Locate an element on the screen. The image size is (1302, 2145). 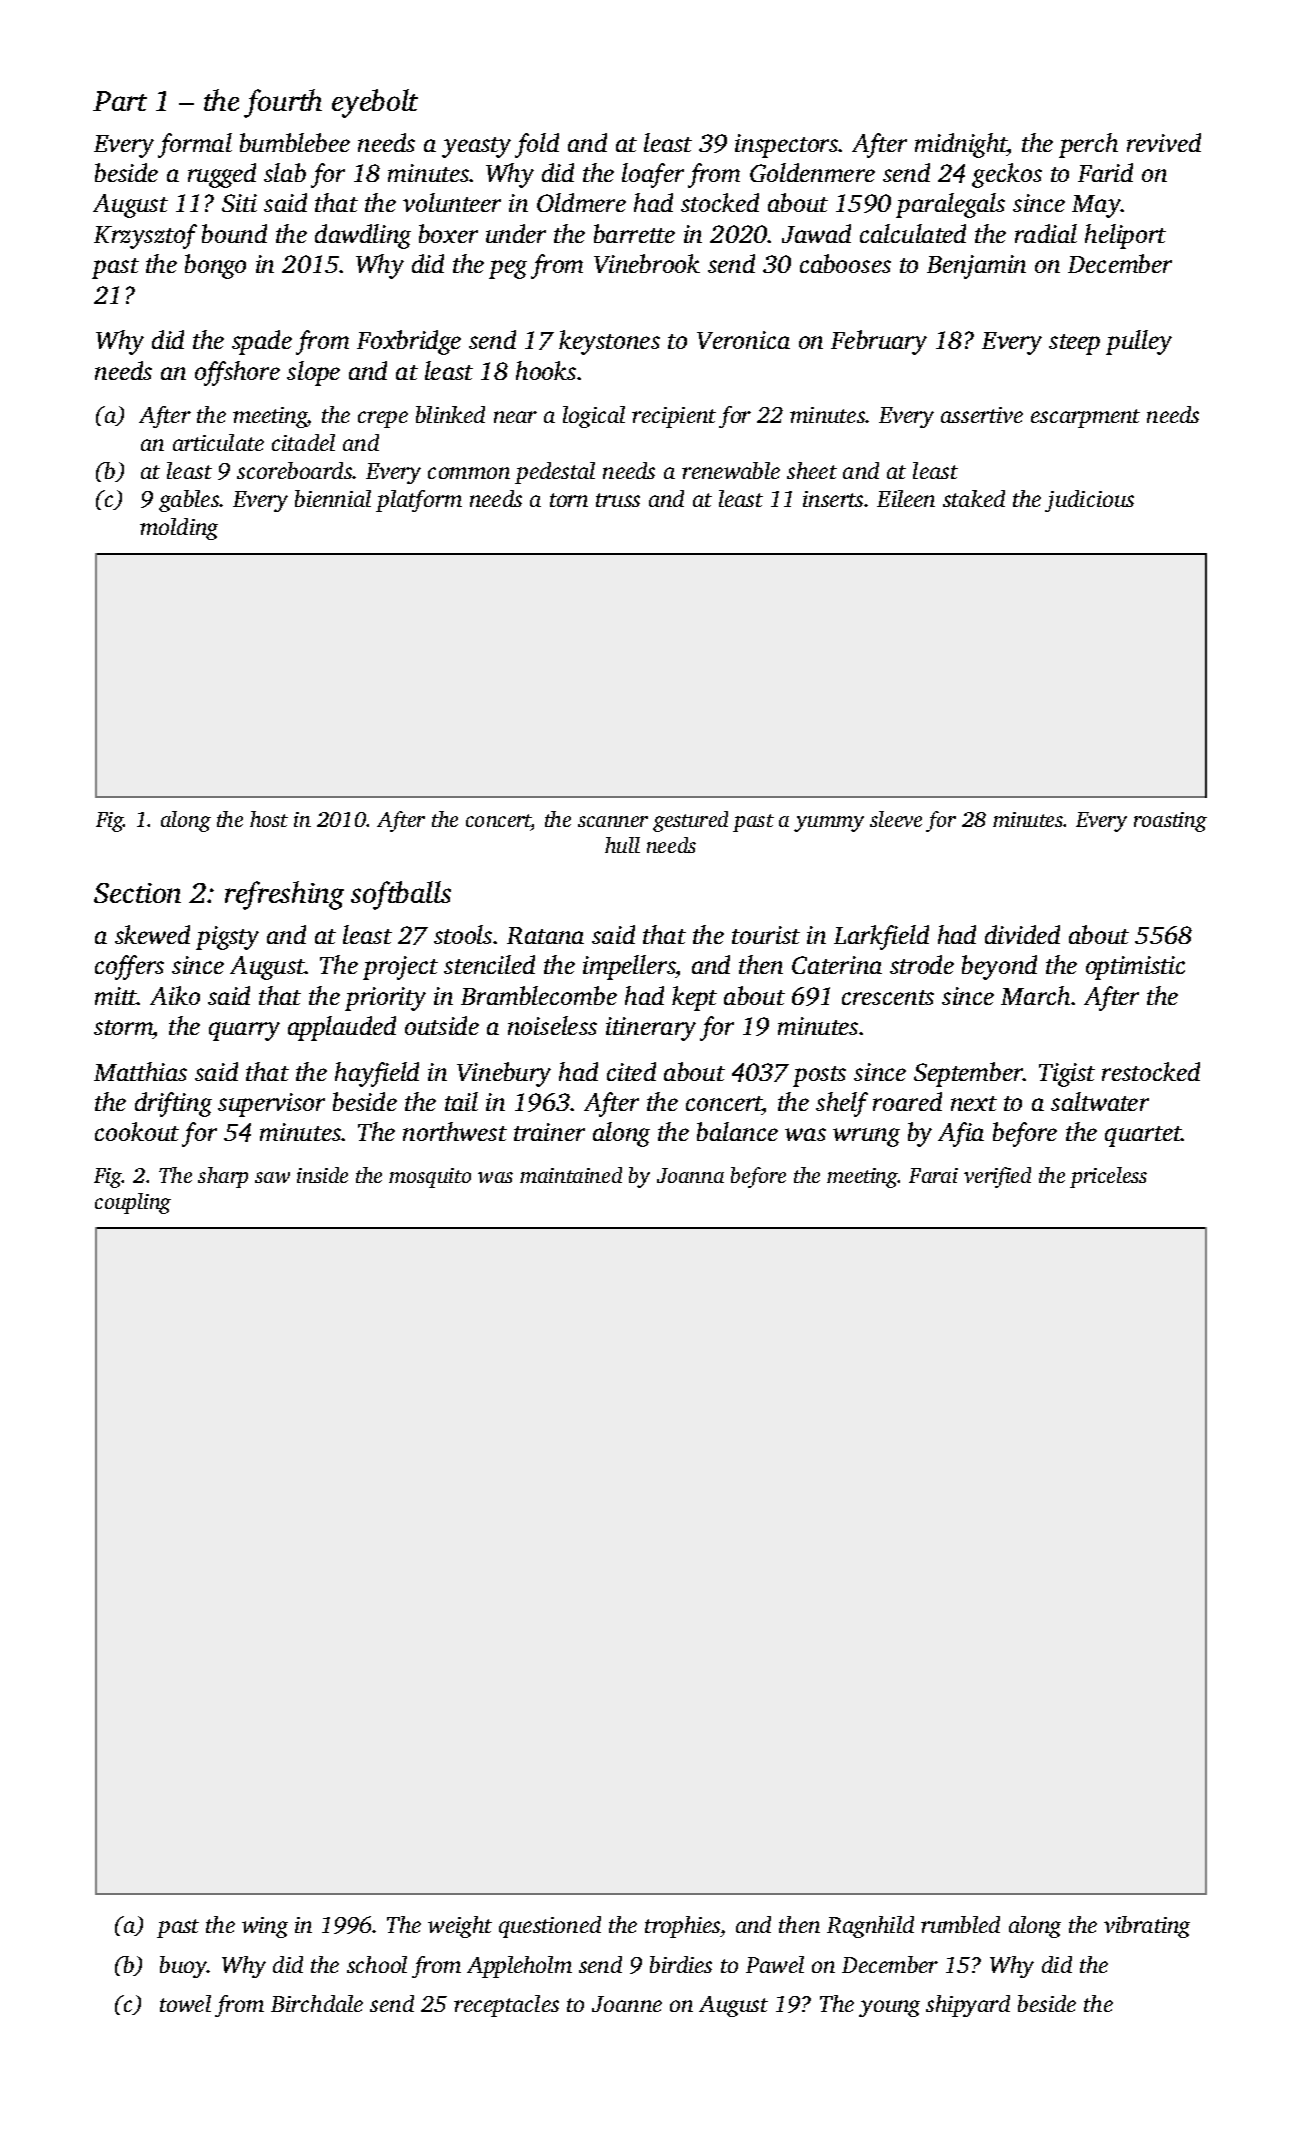
mosquito is located at coordinates (430, 1178).
